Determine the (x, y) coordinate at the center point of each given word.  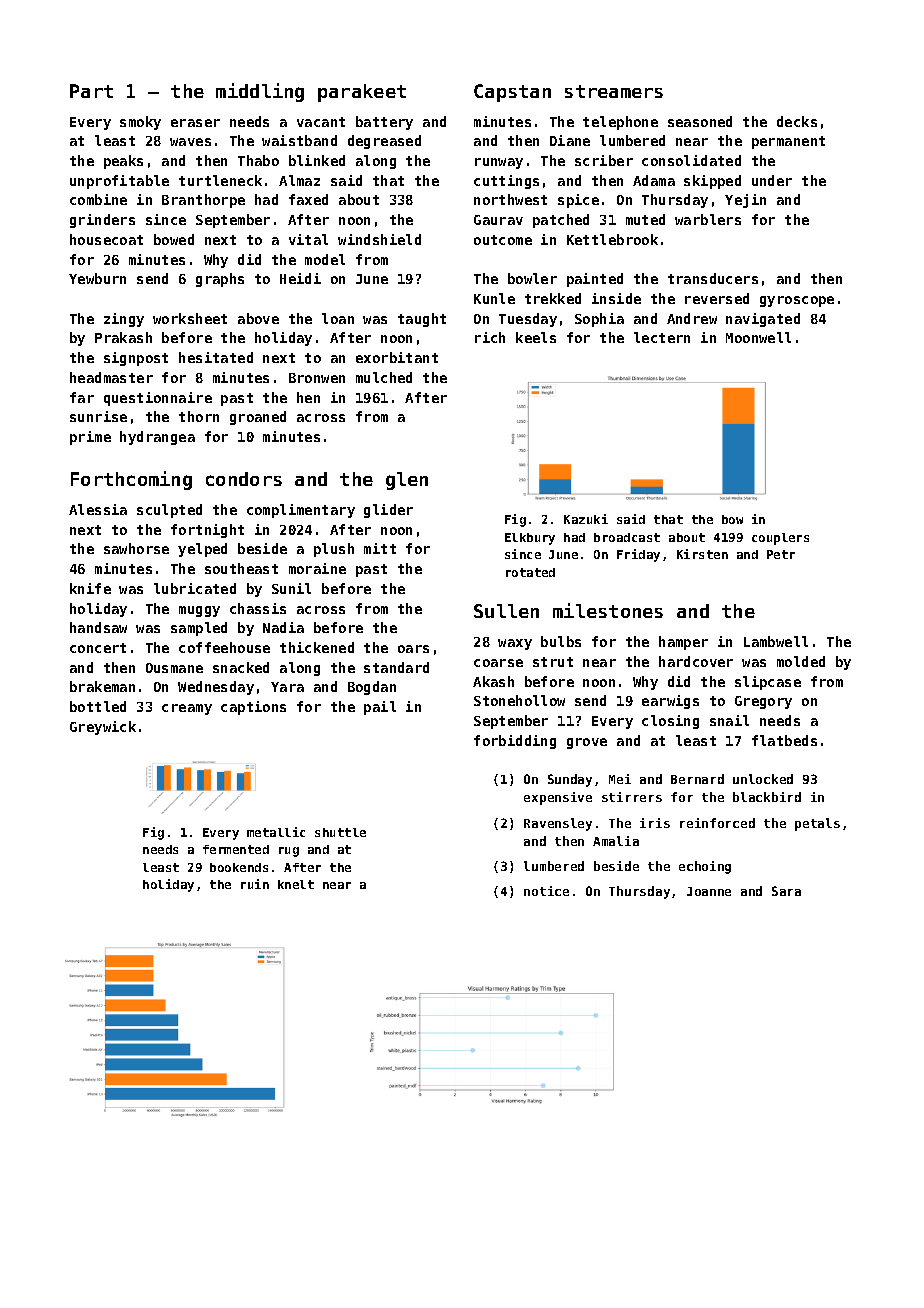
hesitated (216, 357)
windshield (379, 239)
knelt (296, 884)
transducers (713, 278)
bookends (239, 867)
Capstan (512, 93)
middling (260, 92)
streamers (614, 91)
